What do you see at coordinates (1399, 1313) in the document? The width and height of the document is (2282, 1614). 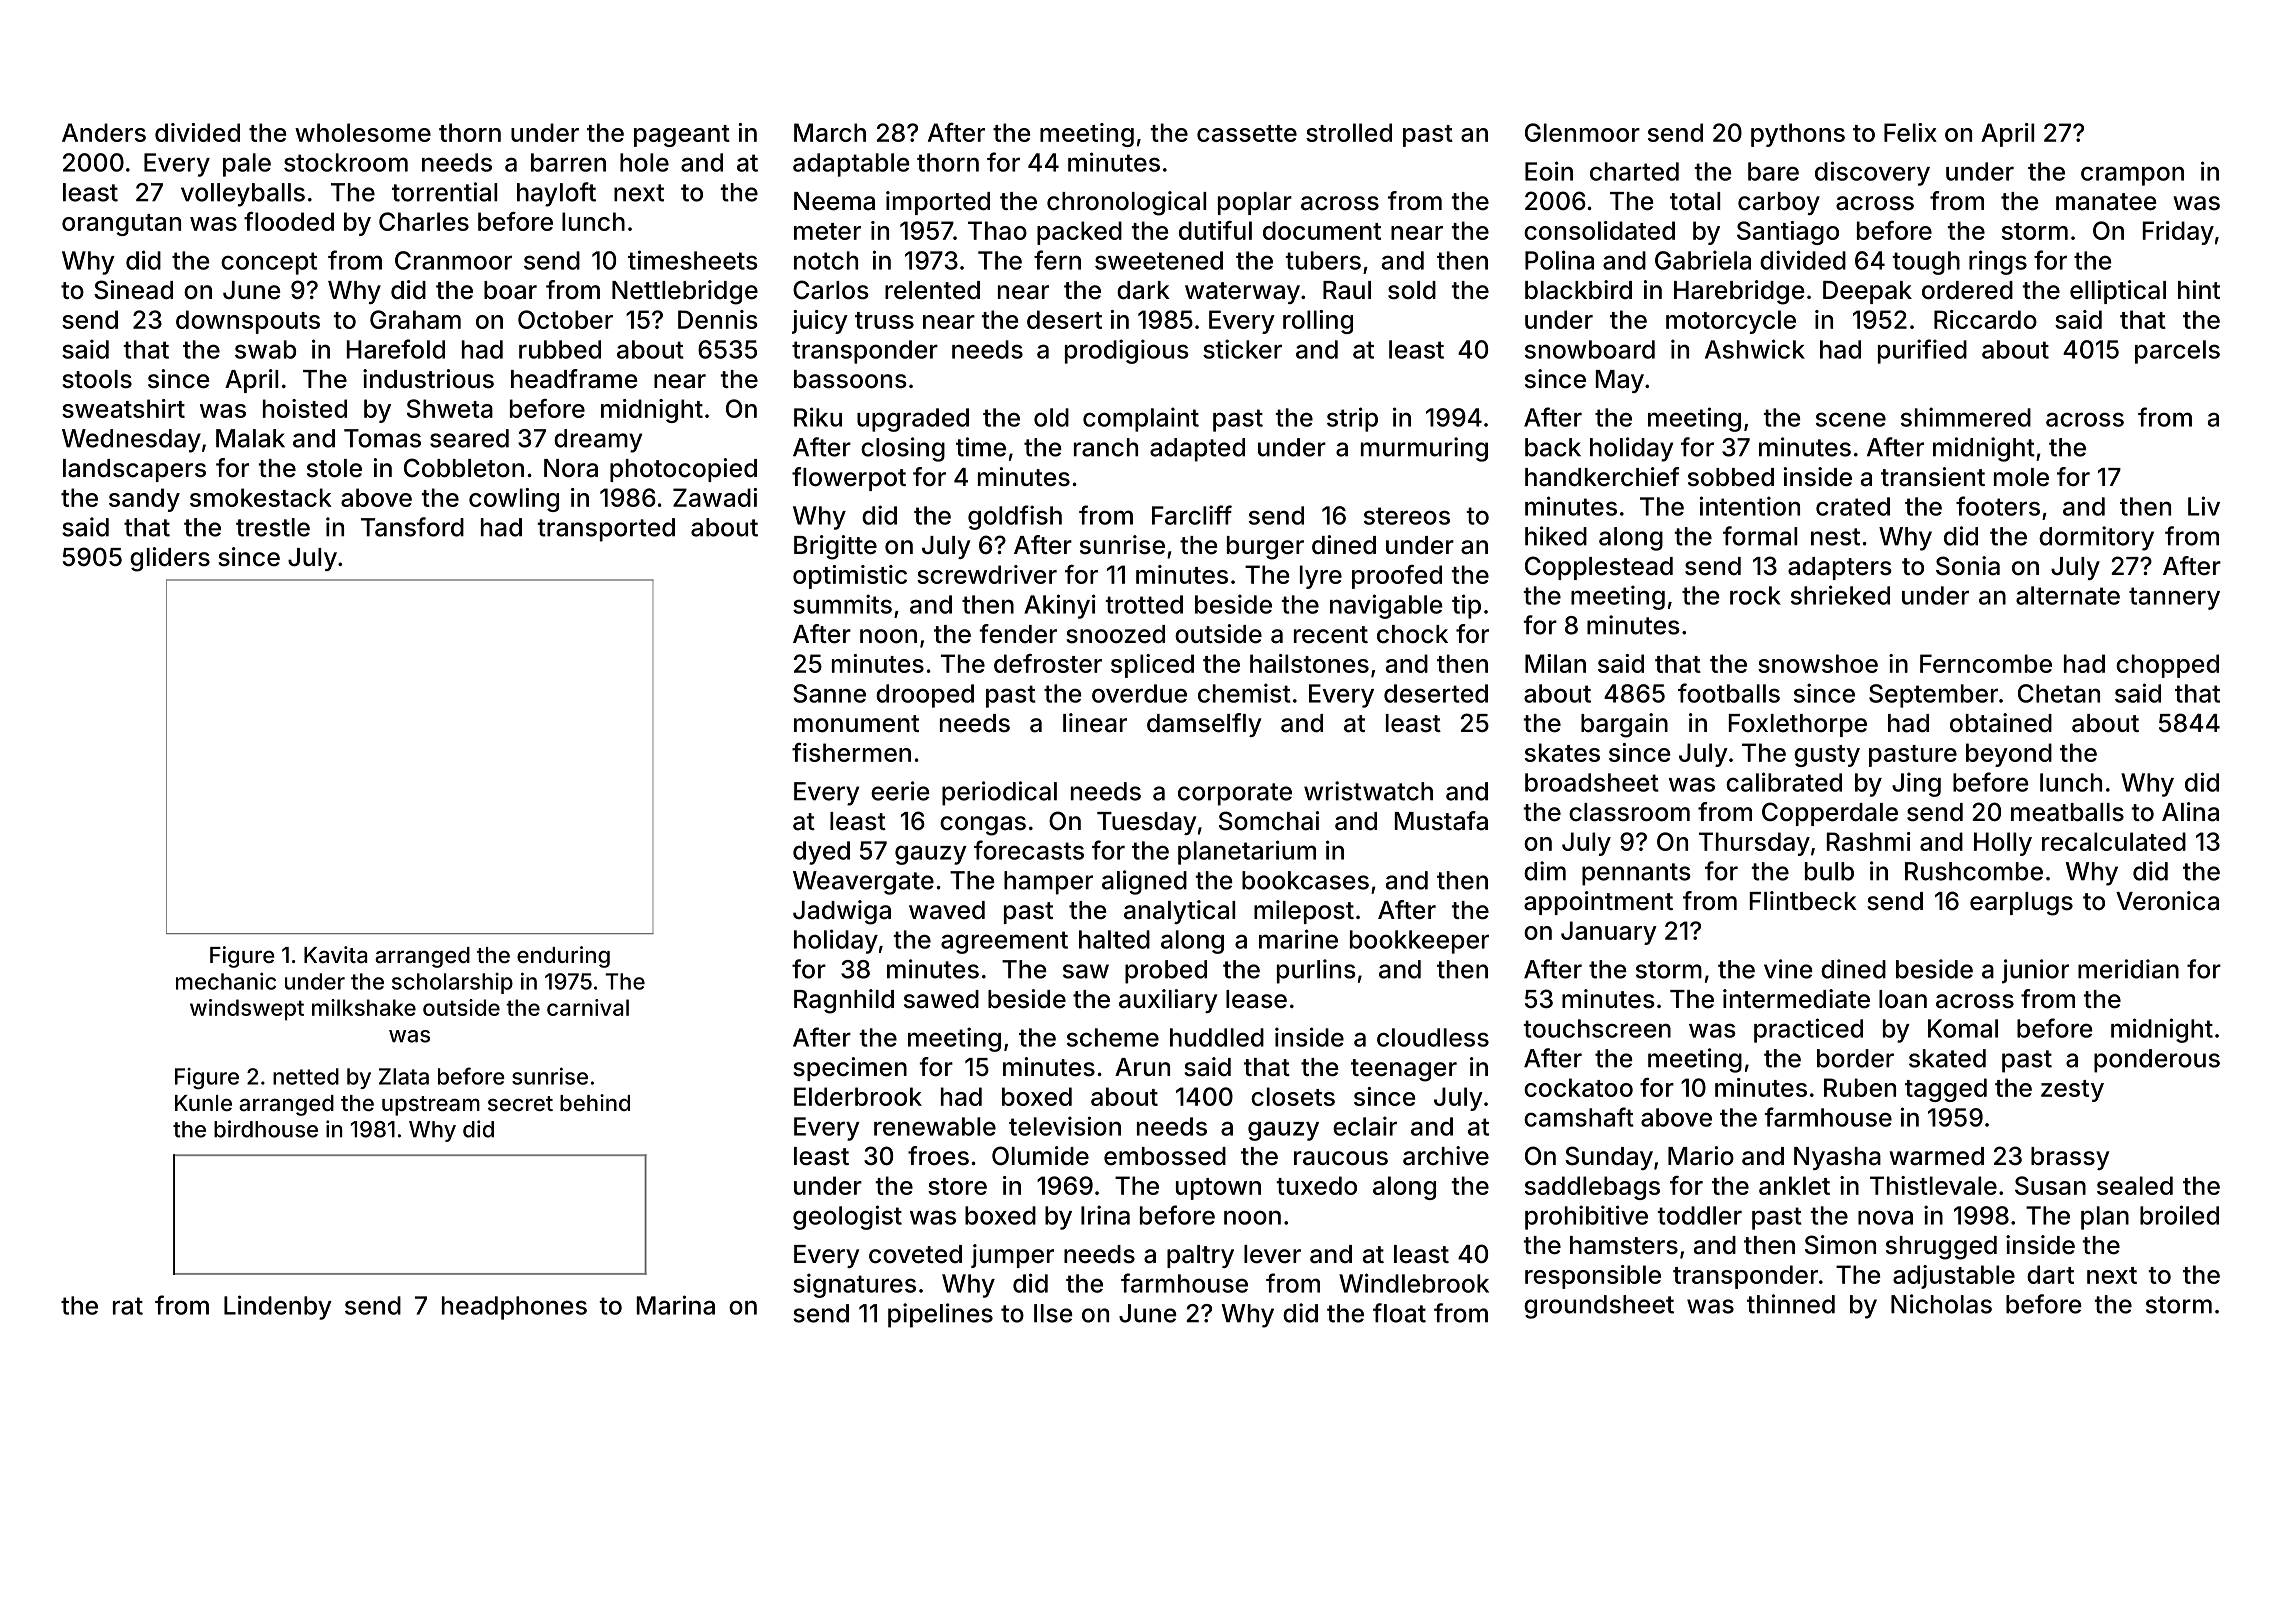 I see `float` at bounding box center [1399, 1313].
